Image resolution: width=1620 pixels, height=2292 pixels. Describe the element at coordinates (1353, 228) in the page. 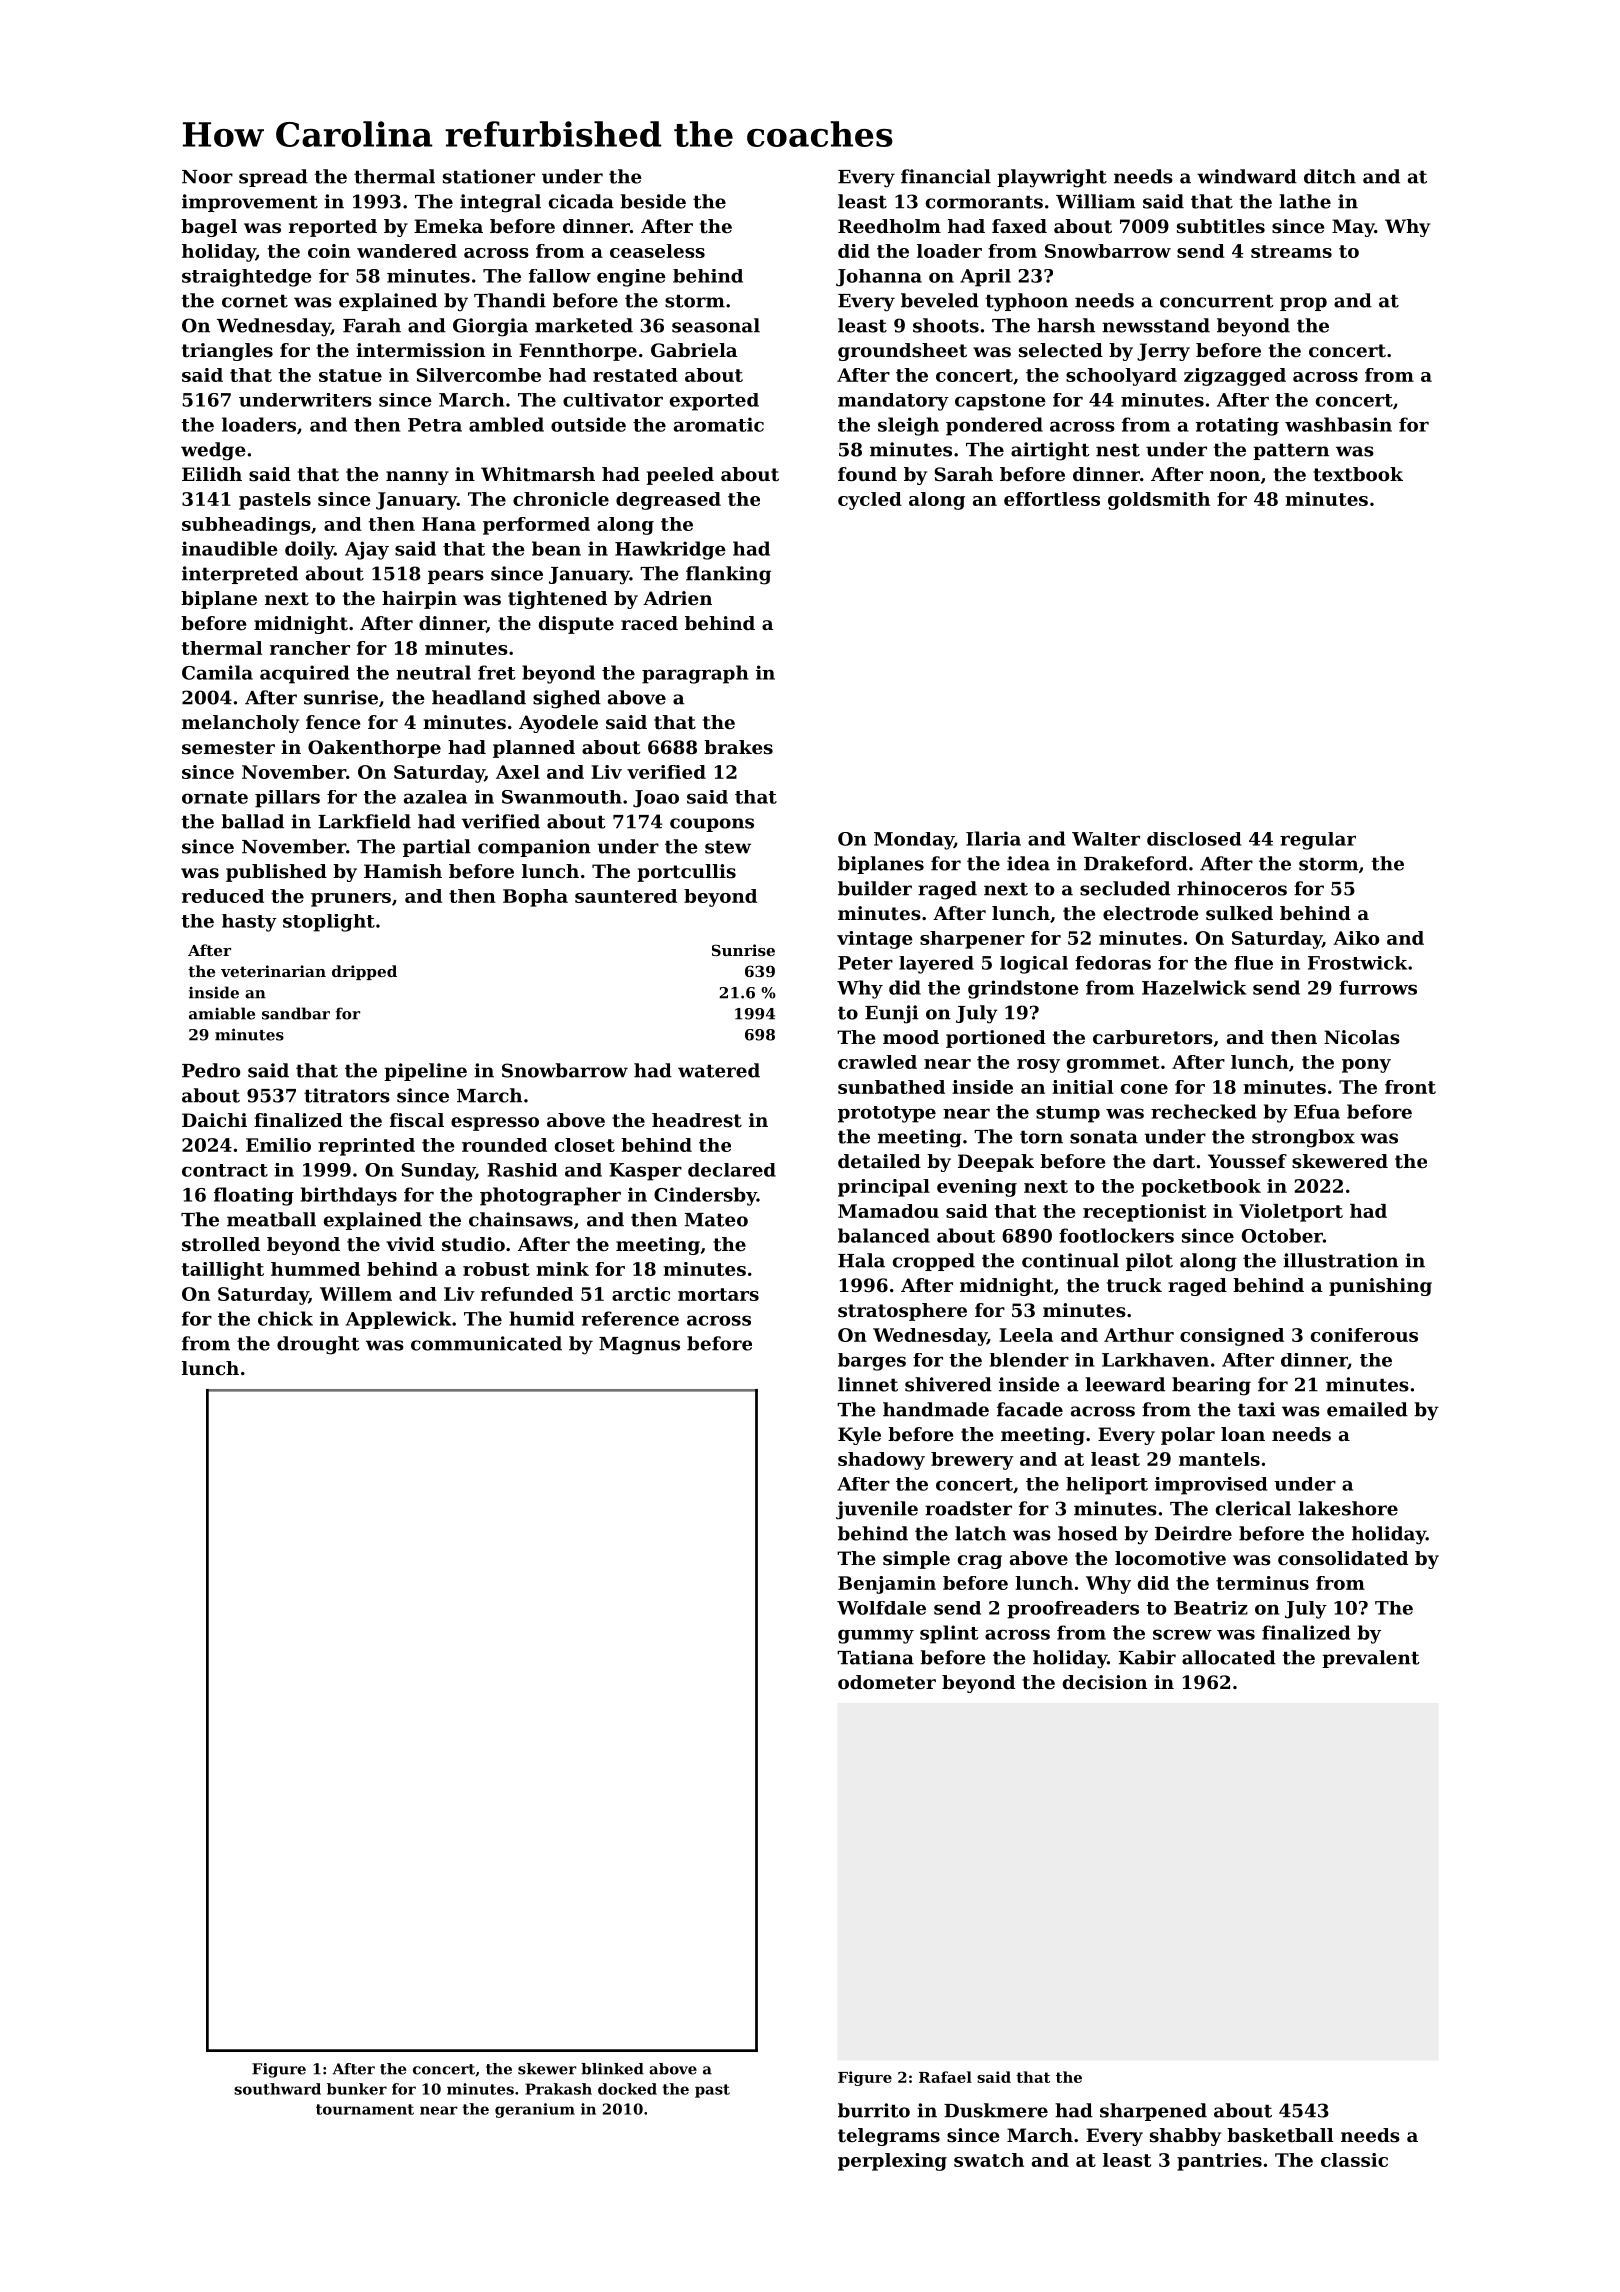

I see `May` at that location.
